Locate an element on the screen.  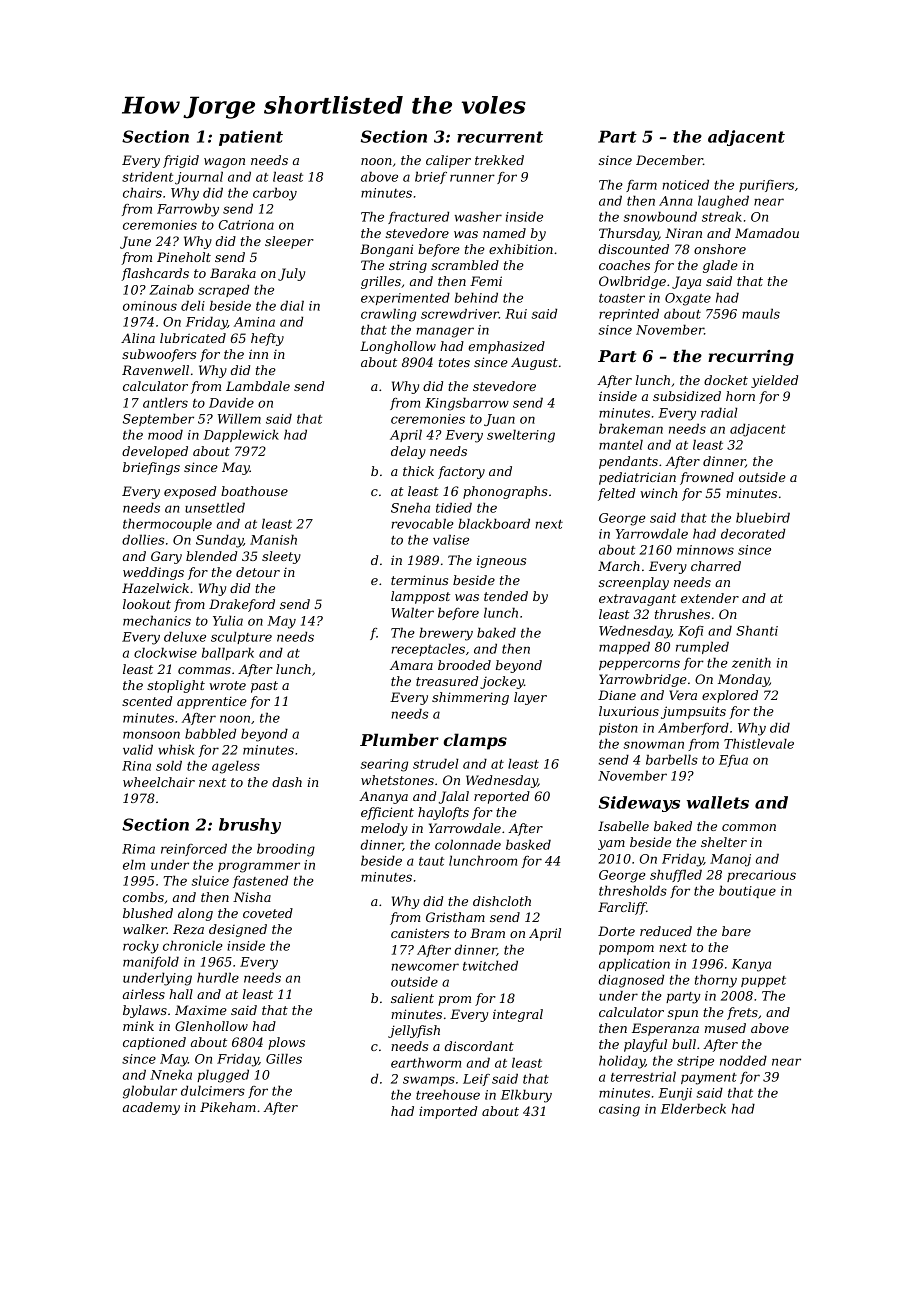
Farrowby is located at coordinates (188, 210).
